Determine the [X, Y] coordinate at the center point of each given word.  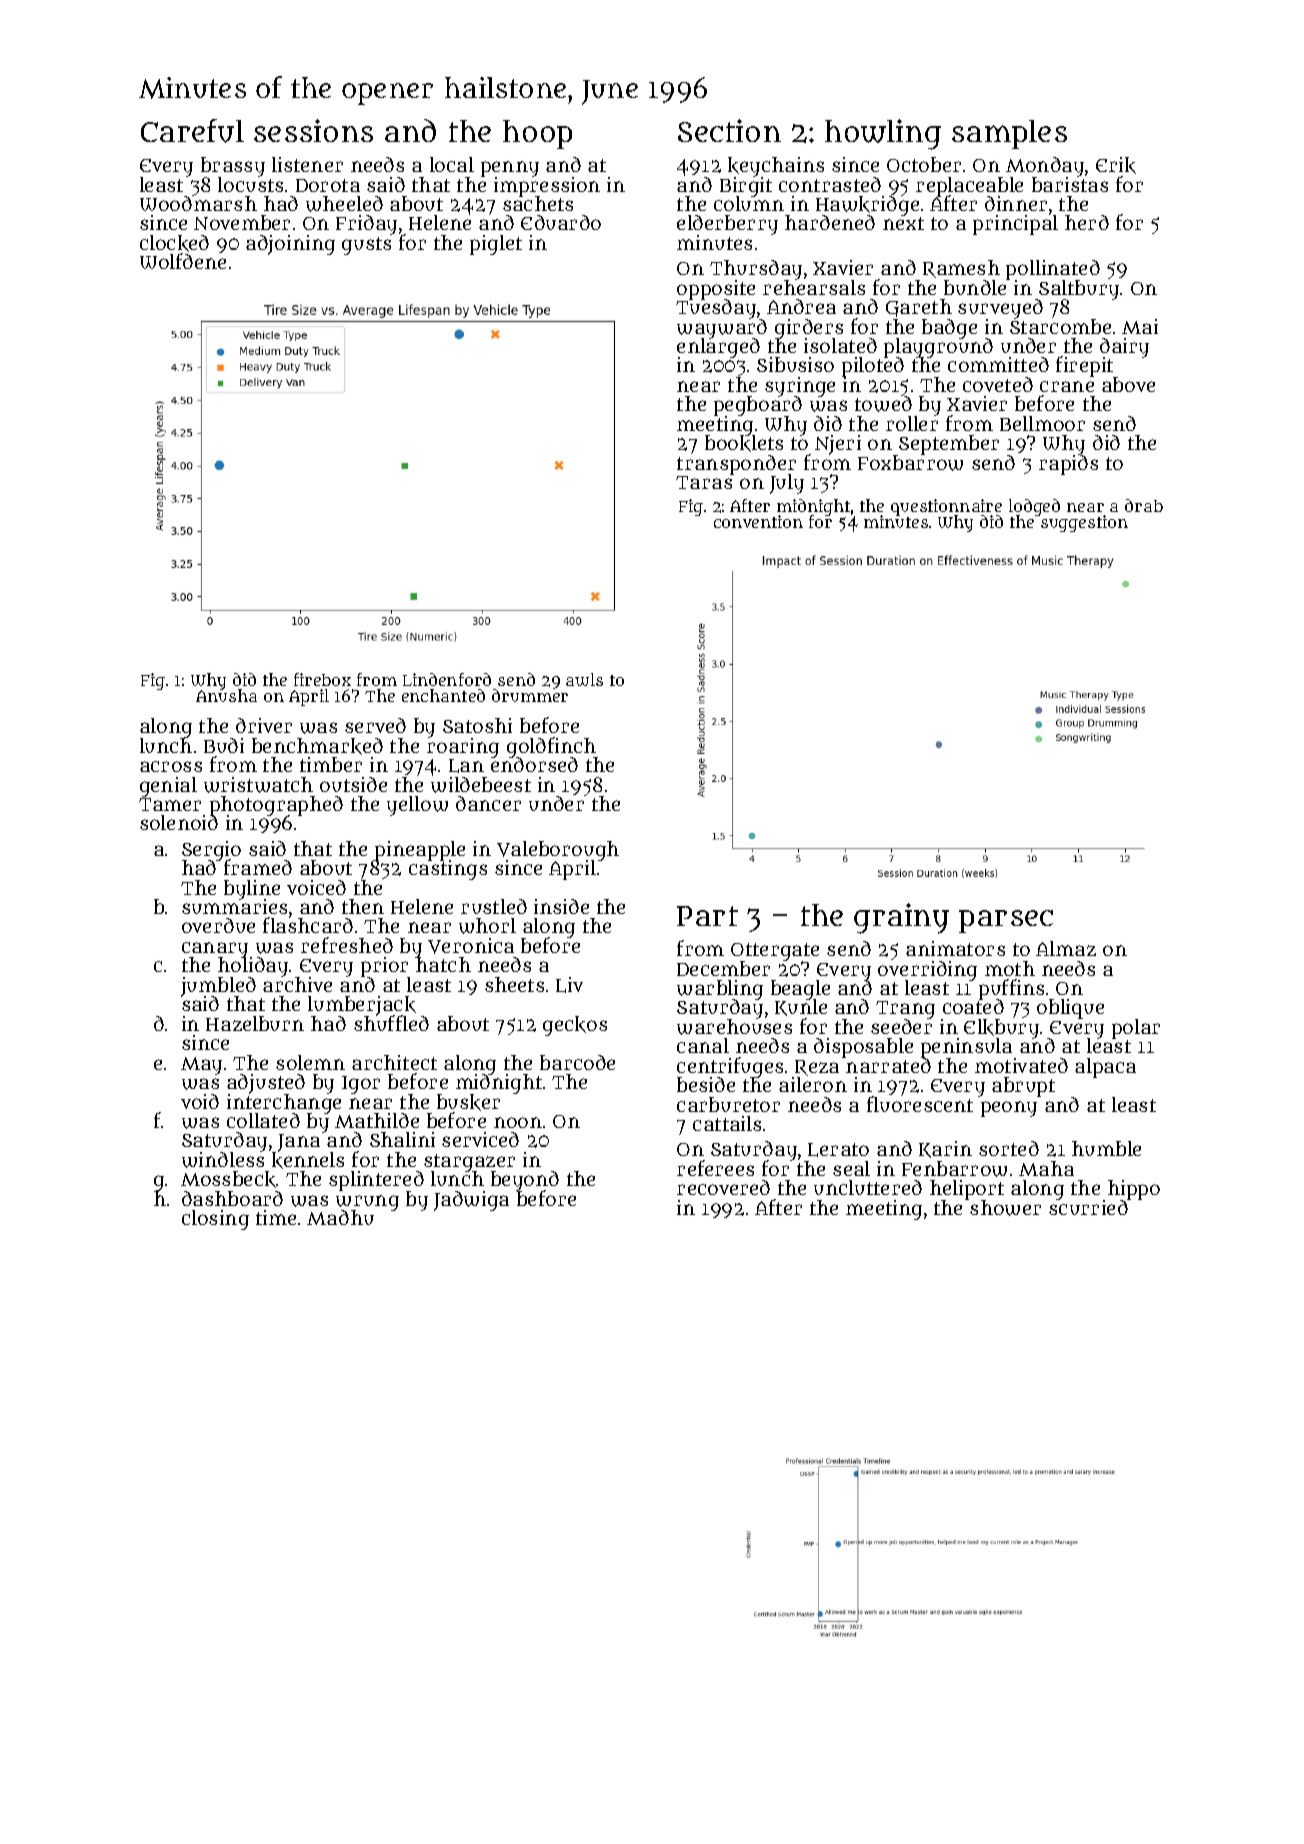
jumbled [218, 987]
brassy [233, 167]
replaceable [969, 186]
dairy [1124, 348]
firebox [322, 679]
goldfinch [552, 747]
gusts [366, 246]
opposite [716, 290]
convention [758, 521]
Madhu [340, 1217]
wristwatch [258, 785]
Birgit [746, 187]
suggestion [1084, 524]
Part [707, 916]
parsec [1006, 921]
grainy [901, 918]
